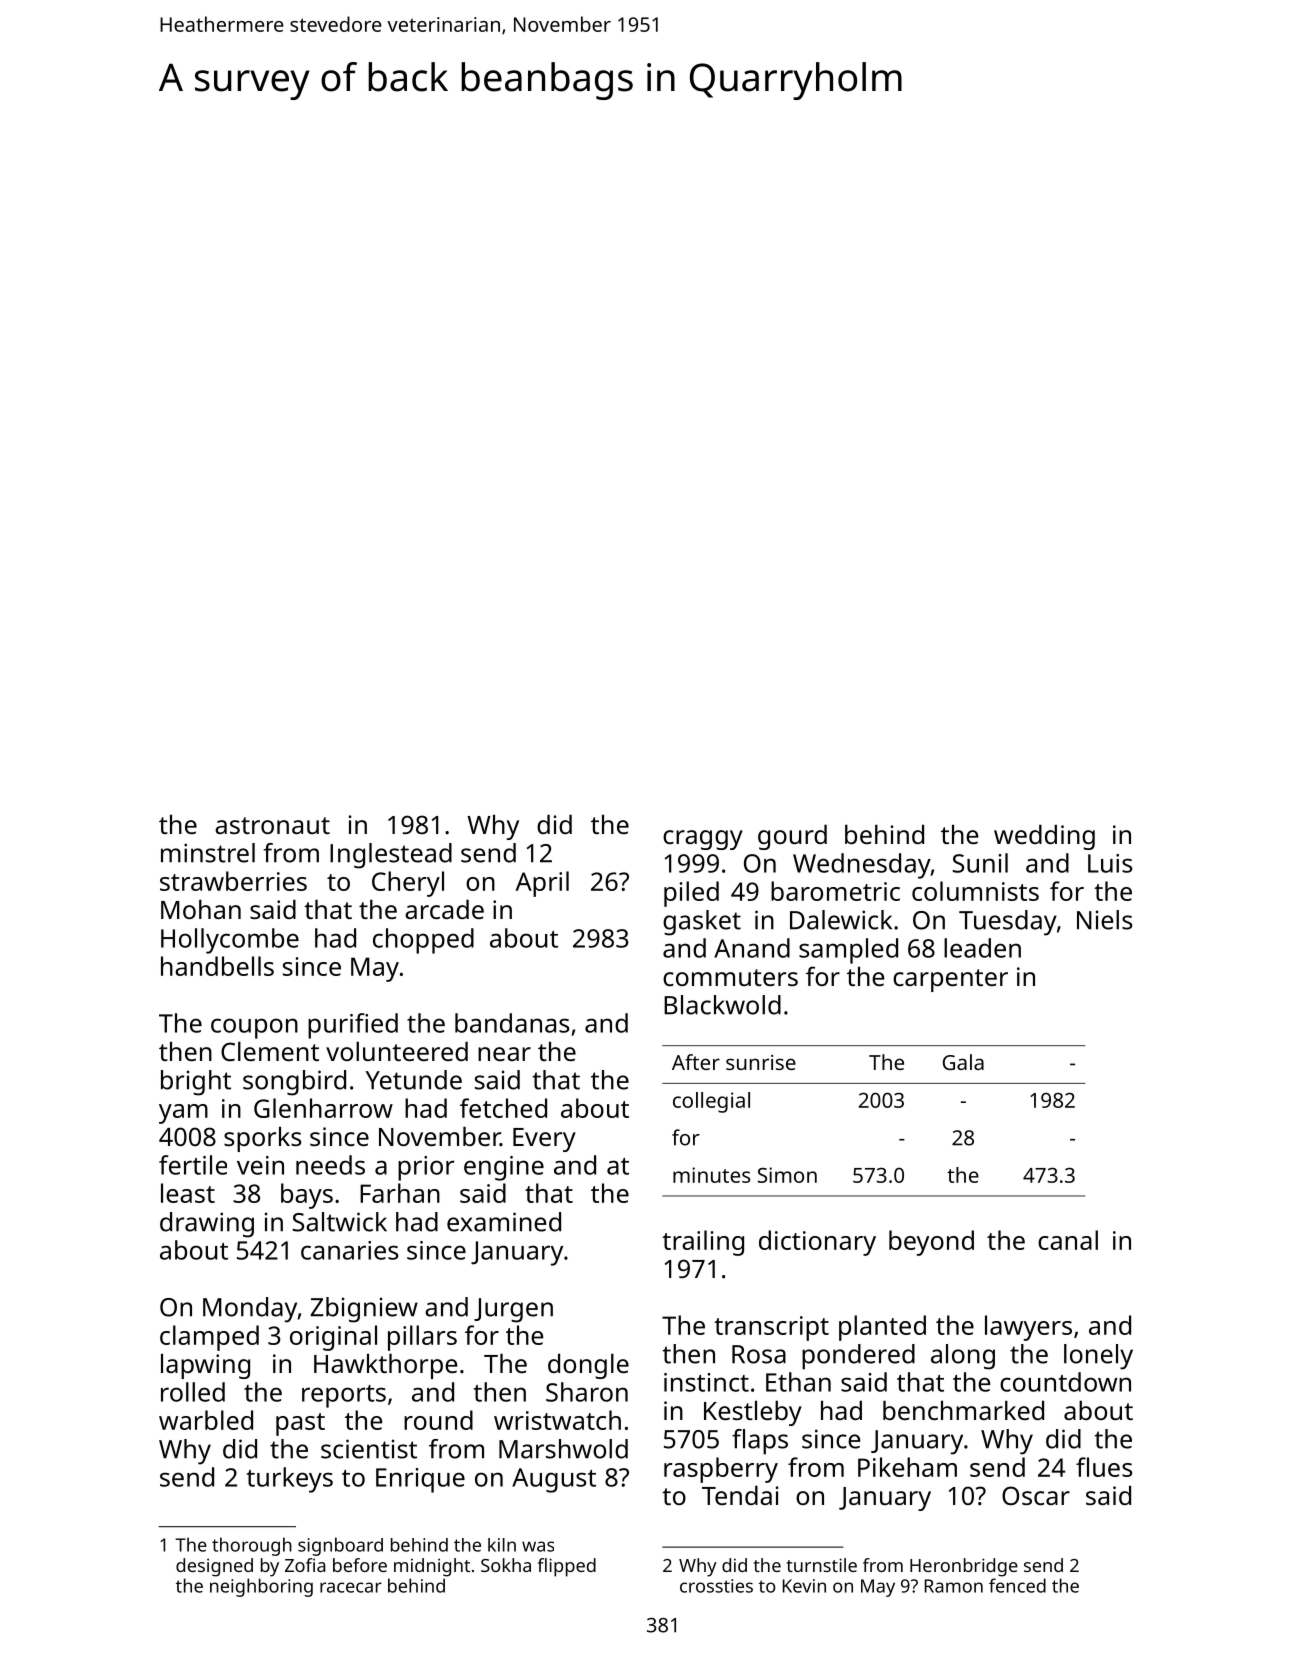 The width and height of the screenshot is (1292, 1672). Describe the element at coordinates (771, 1328) in the screenshot. I see `transcript` at that location.
